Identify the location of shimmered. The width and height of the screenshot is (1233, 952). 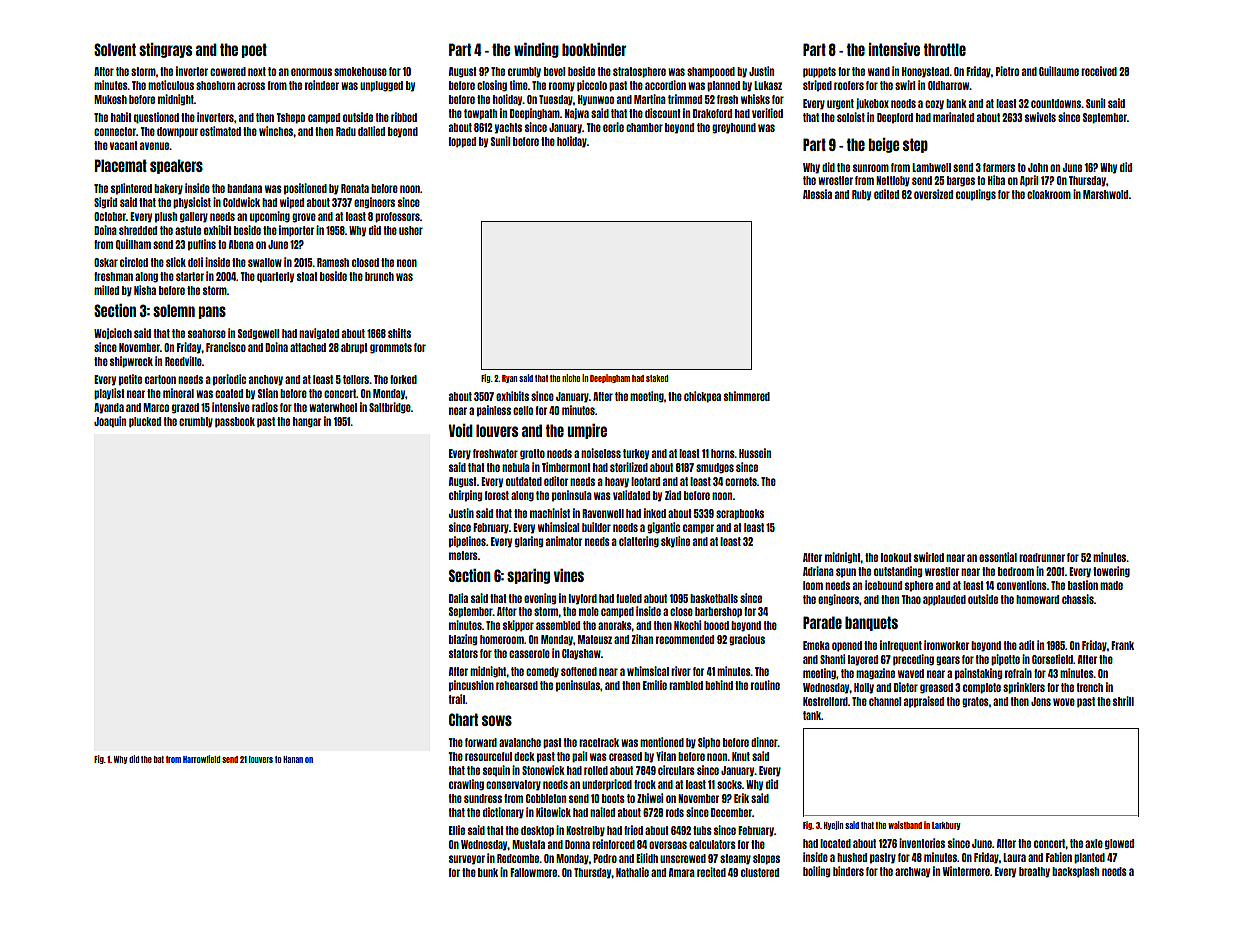
(747, 396).
